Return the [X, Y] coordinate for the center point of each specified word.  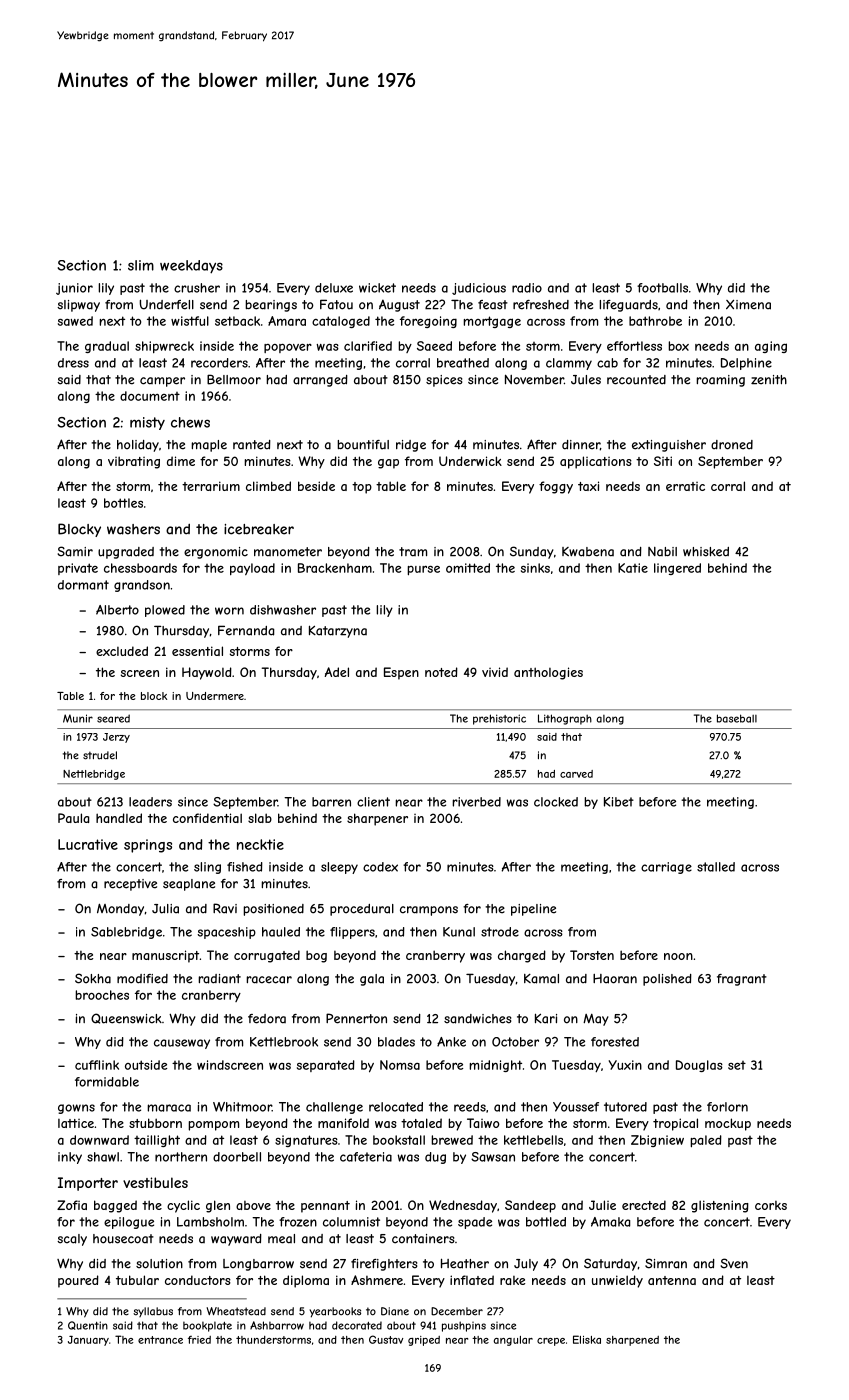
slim [141, 265]
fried [199, 1340]
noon [678, 956]
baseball [737, 718]
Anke [451, 1042]
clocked [556, 802]
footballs [662, 288]
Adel [336, 672]
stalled [716, 867]
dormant [83, 585]
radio [527, 288]
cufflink [97, 1065]
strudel [100, 755]
